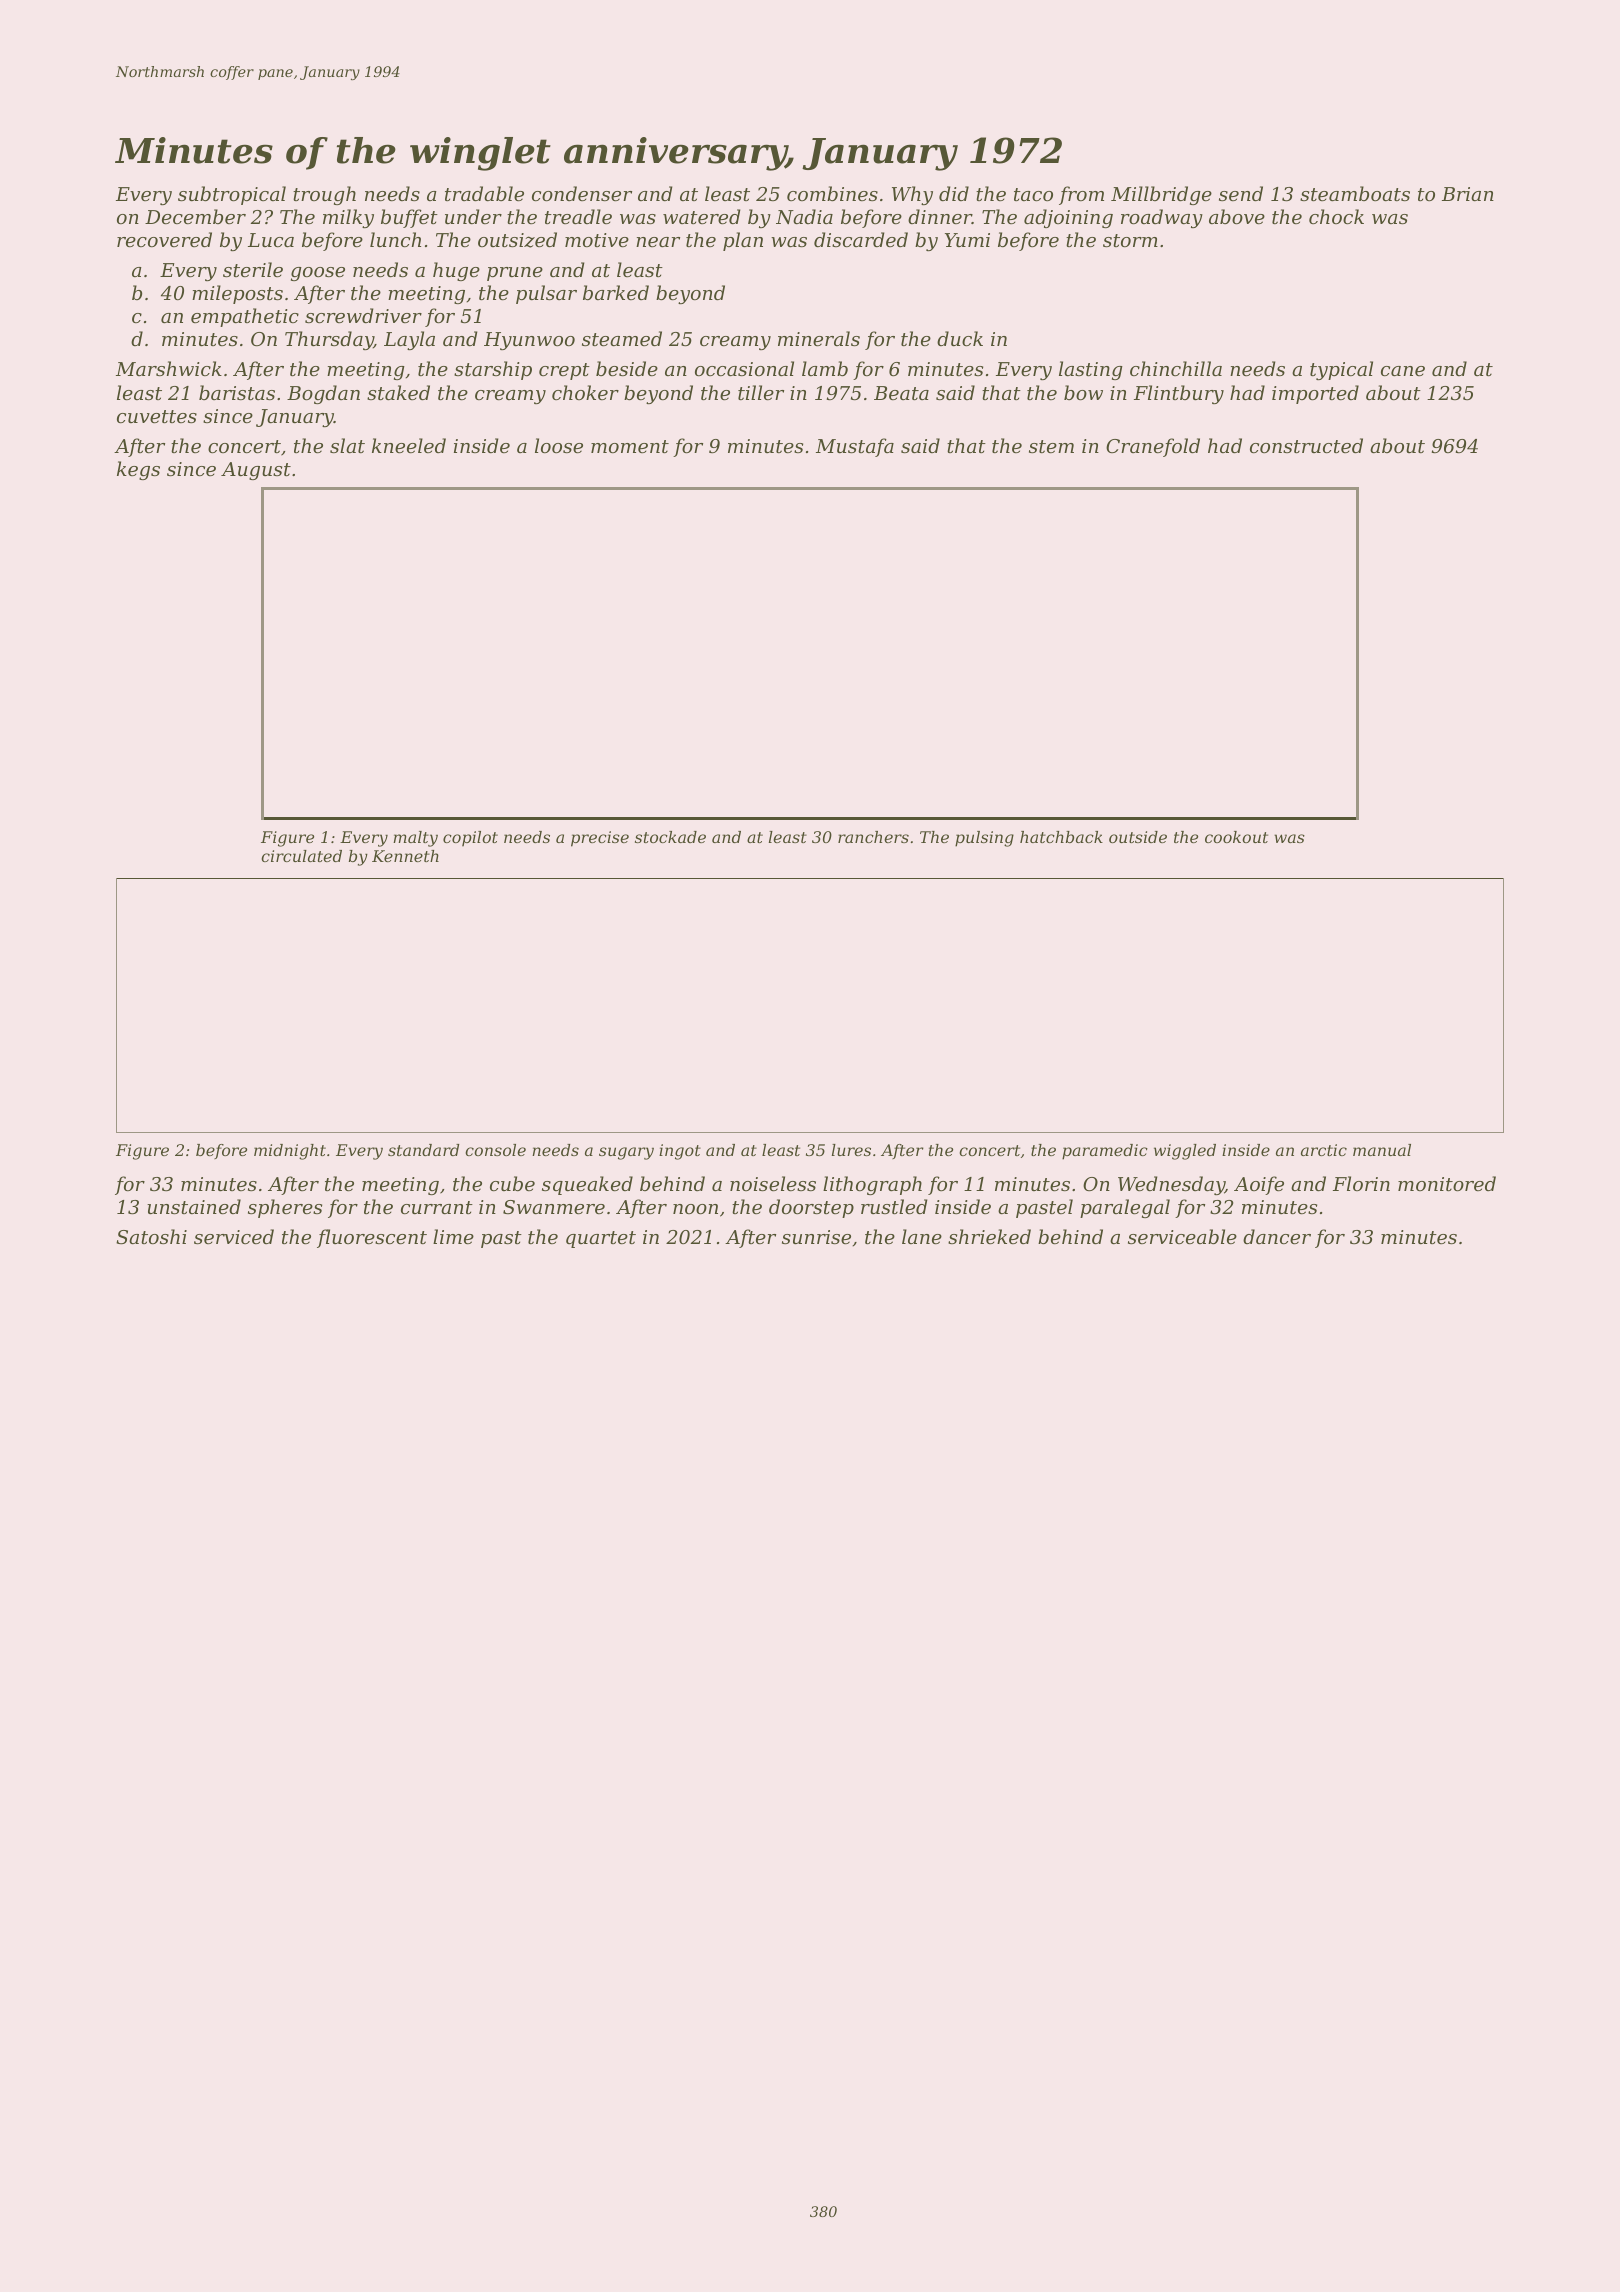  Describe the element at coordinates (409, 445) in the document. I see `kneeled` at that location.
